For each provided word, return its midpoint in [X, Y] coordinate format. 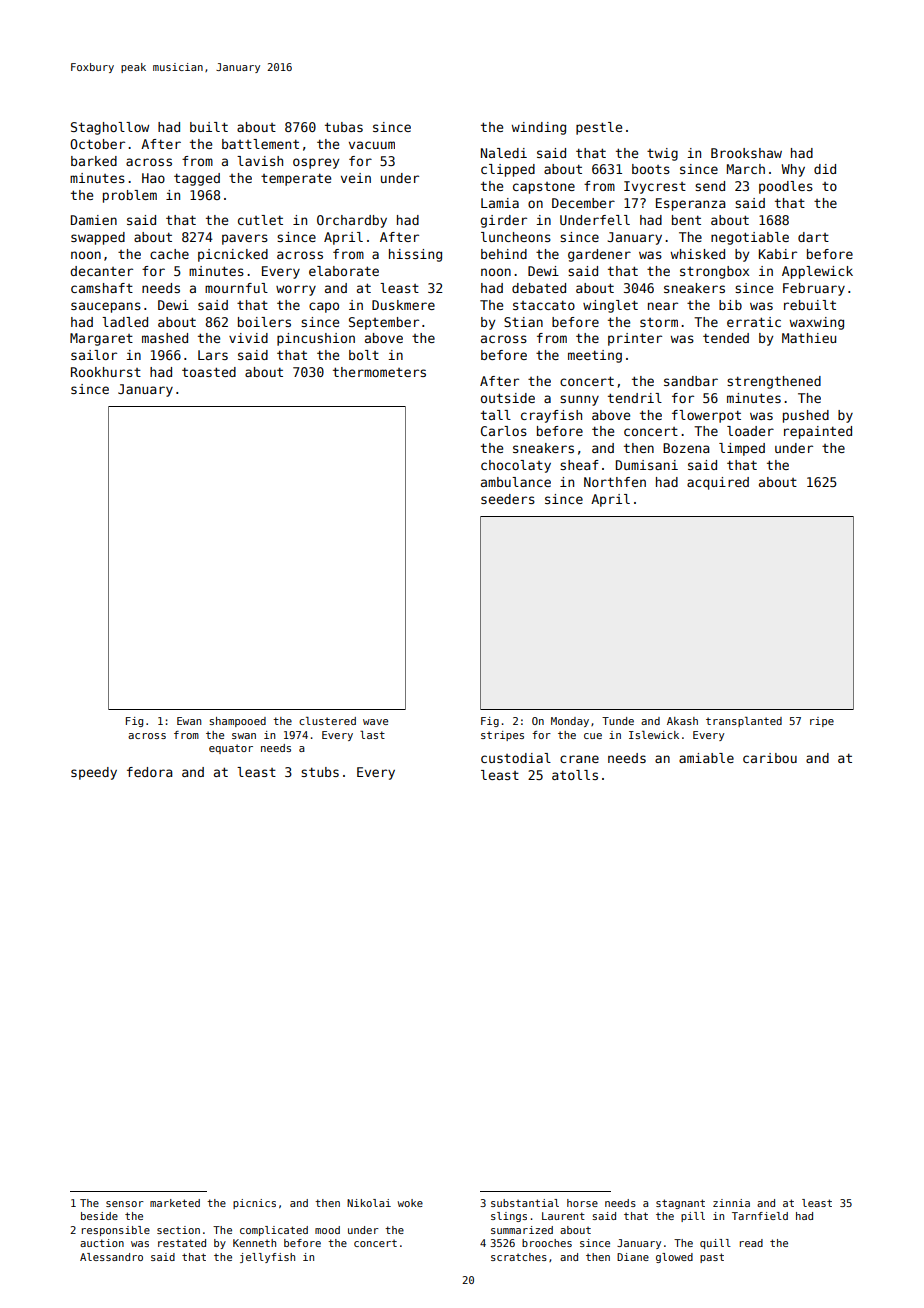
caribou [770, 758]
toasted [209, 372]
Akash [682, 721]
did [825, 169]
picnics [254, 1204]
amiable [706, 758]
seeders [508, 499]
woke [410, 1203]
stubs [320, 772]
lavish [260, 161]
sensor [124, 1204]
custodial [516, 758]
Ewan [189, 721]
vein [356, 178]
